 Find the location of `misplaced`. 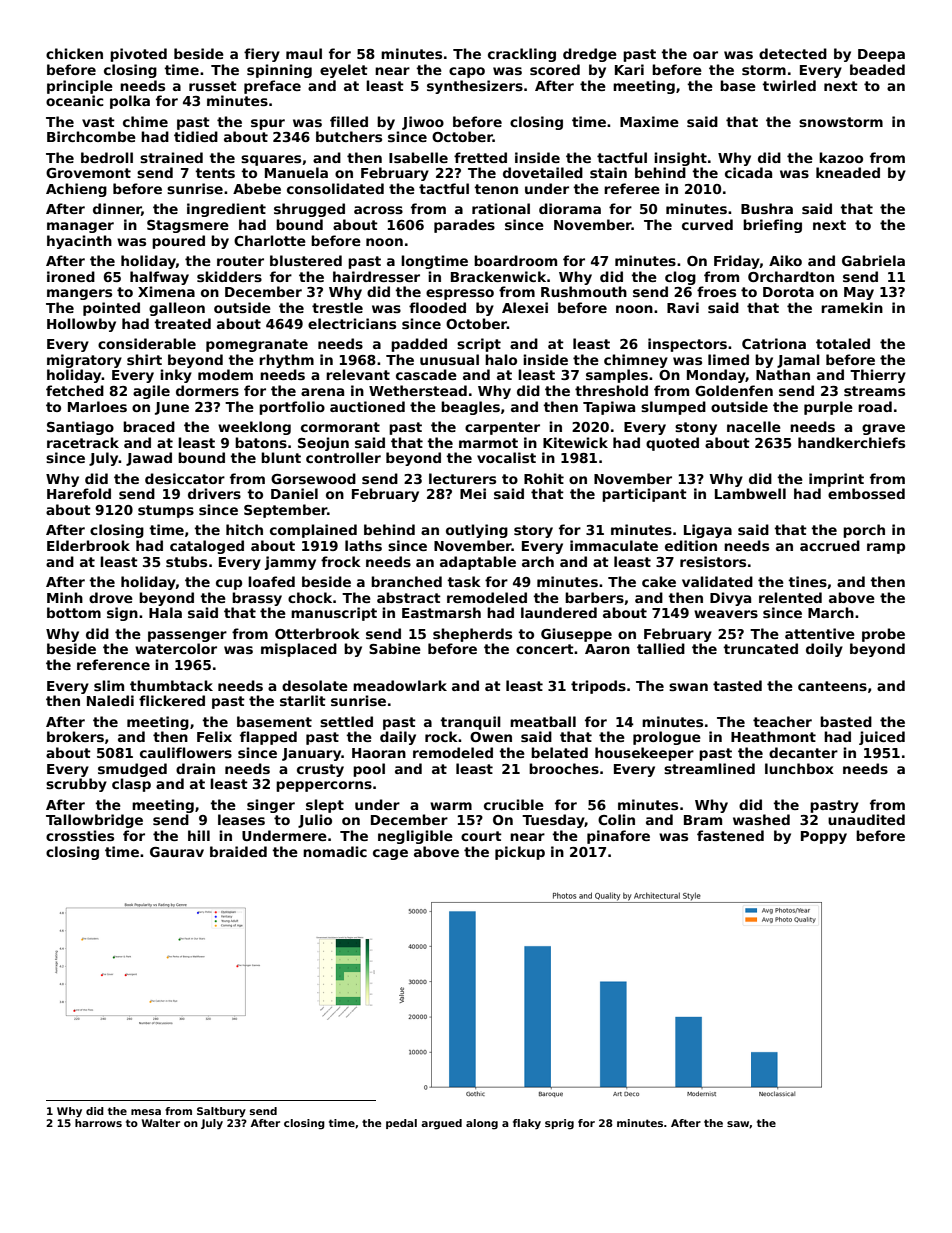

misplaced is located at coordinates (299, 650).
